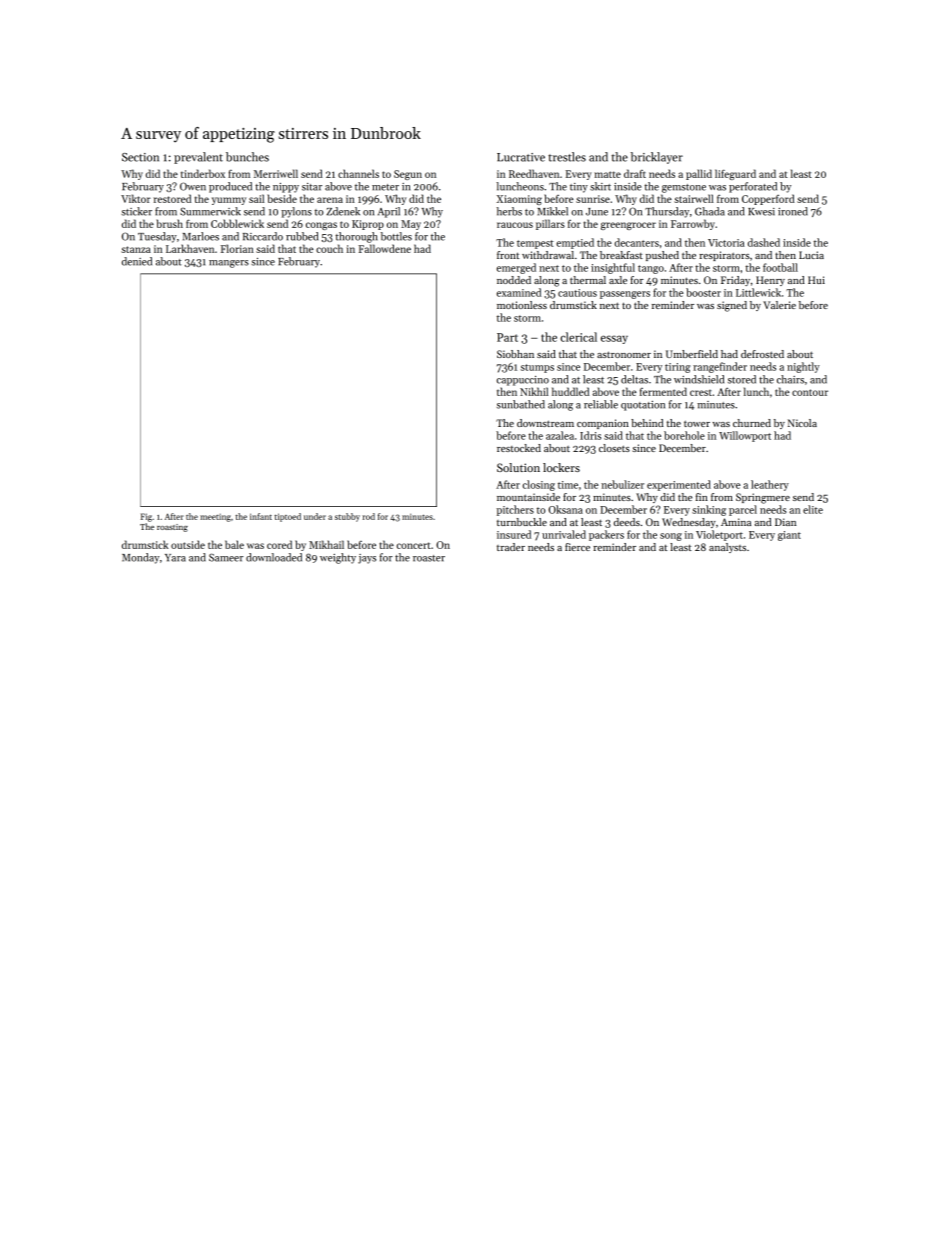 This screenshot has height=1233, width=952. Describe the element at coordinates (657, 158) in the screenshot. I see `bricklayer` at that location.
